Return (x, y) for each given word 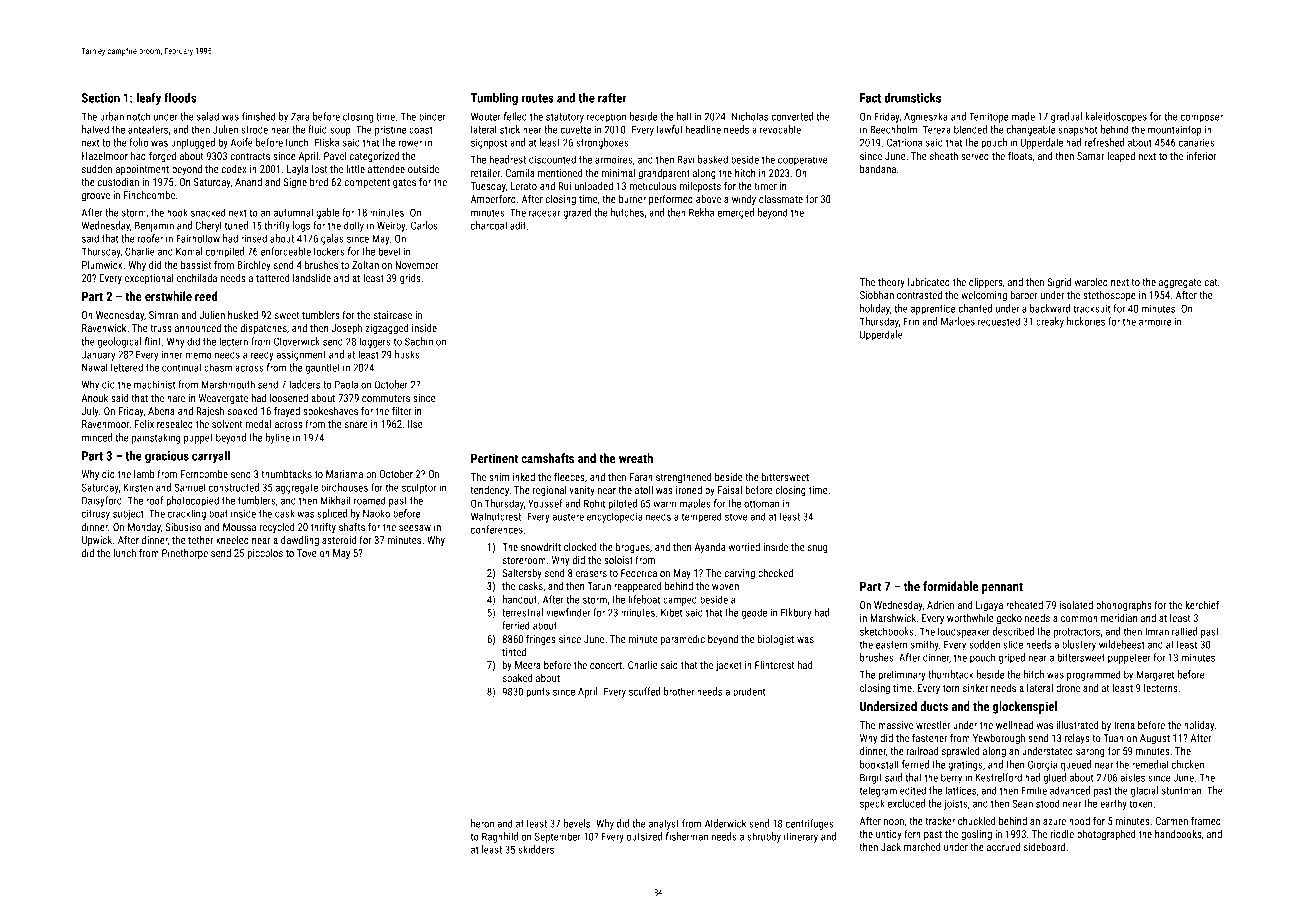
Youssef (545, 503)
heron (482, 823)
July (90, 412)
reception (606, 117)
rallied (1184, 631)
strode (254, 129)
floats (1020, 155)
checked (775, 573)
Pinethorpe (185, 554)
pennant (1002, 588)
